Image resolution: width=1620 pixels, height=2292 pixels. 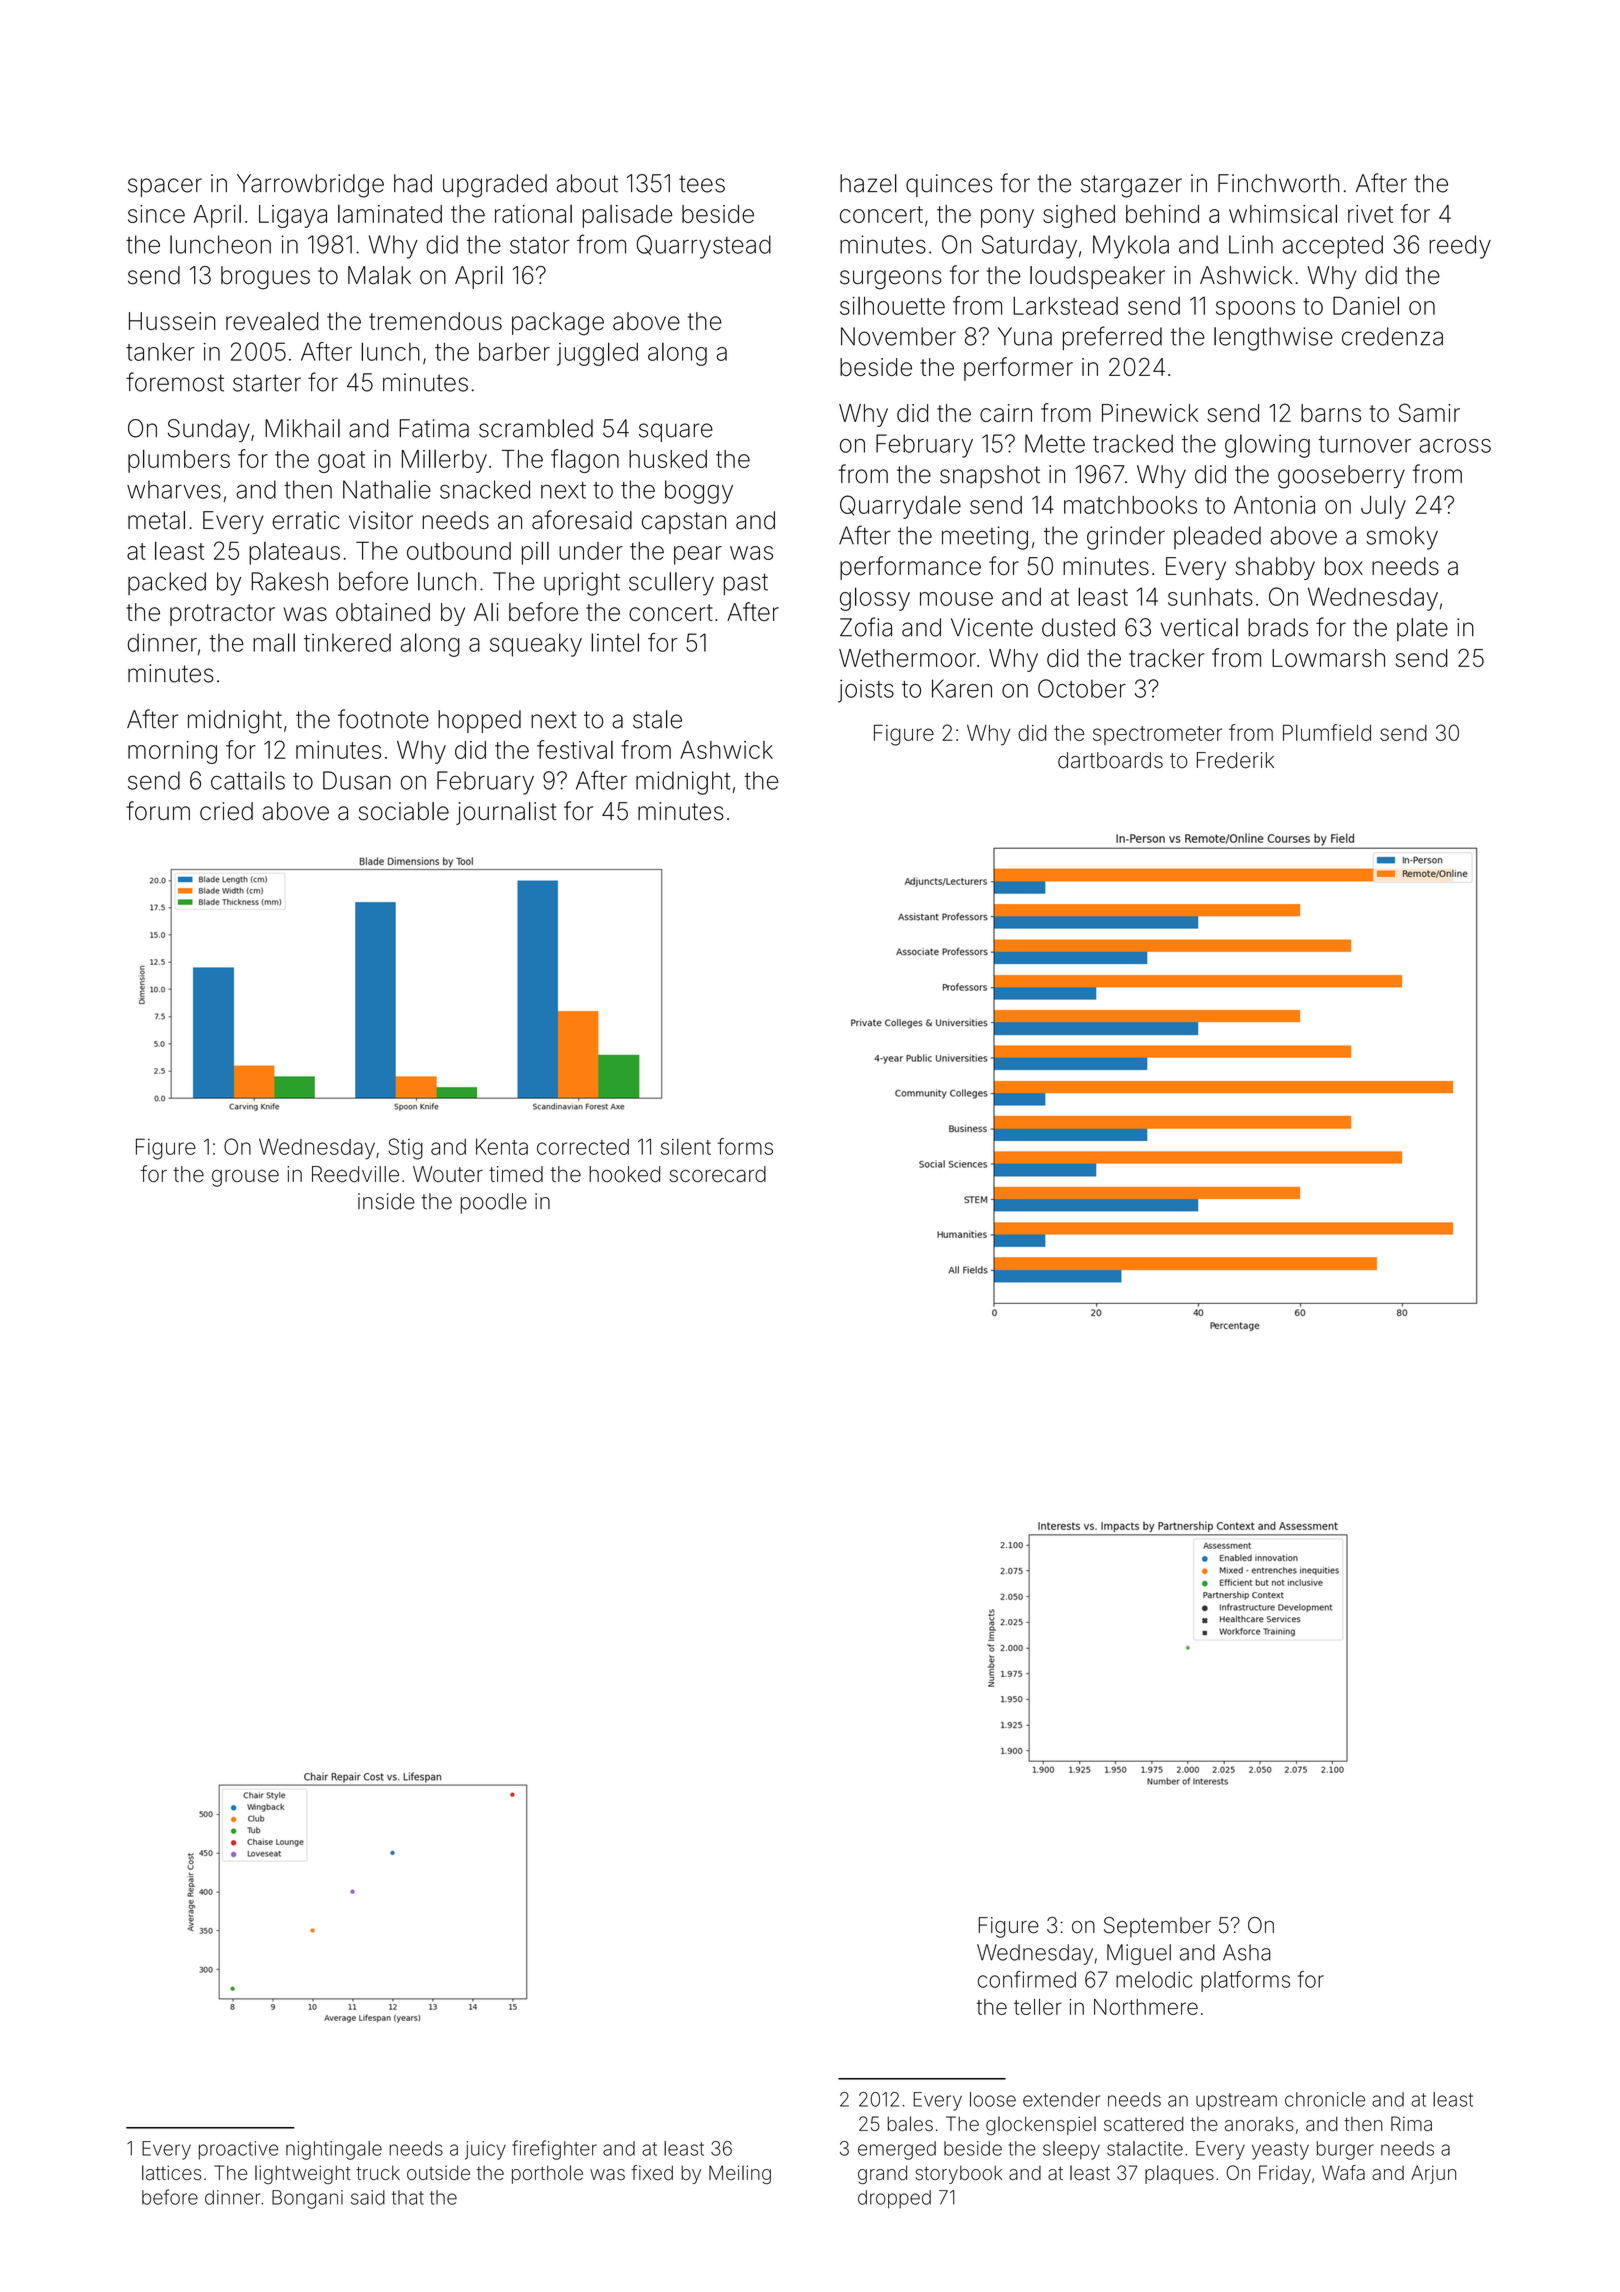 What do you see at coordinates (1246, 1952) in the screenshot?
I see `Asha` at bounding box center [1246, 1952].
